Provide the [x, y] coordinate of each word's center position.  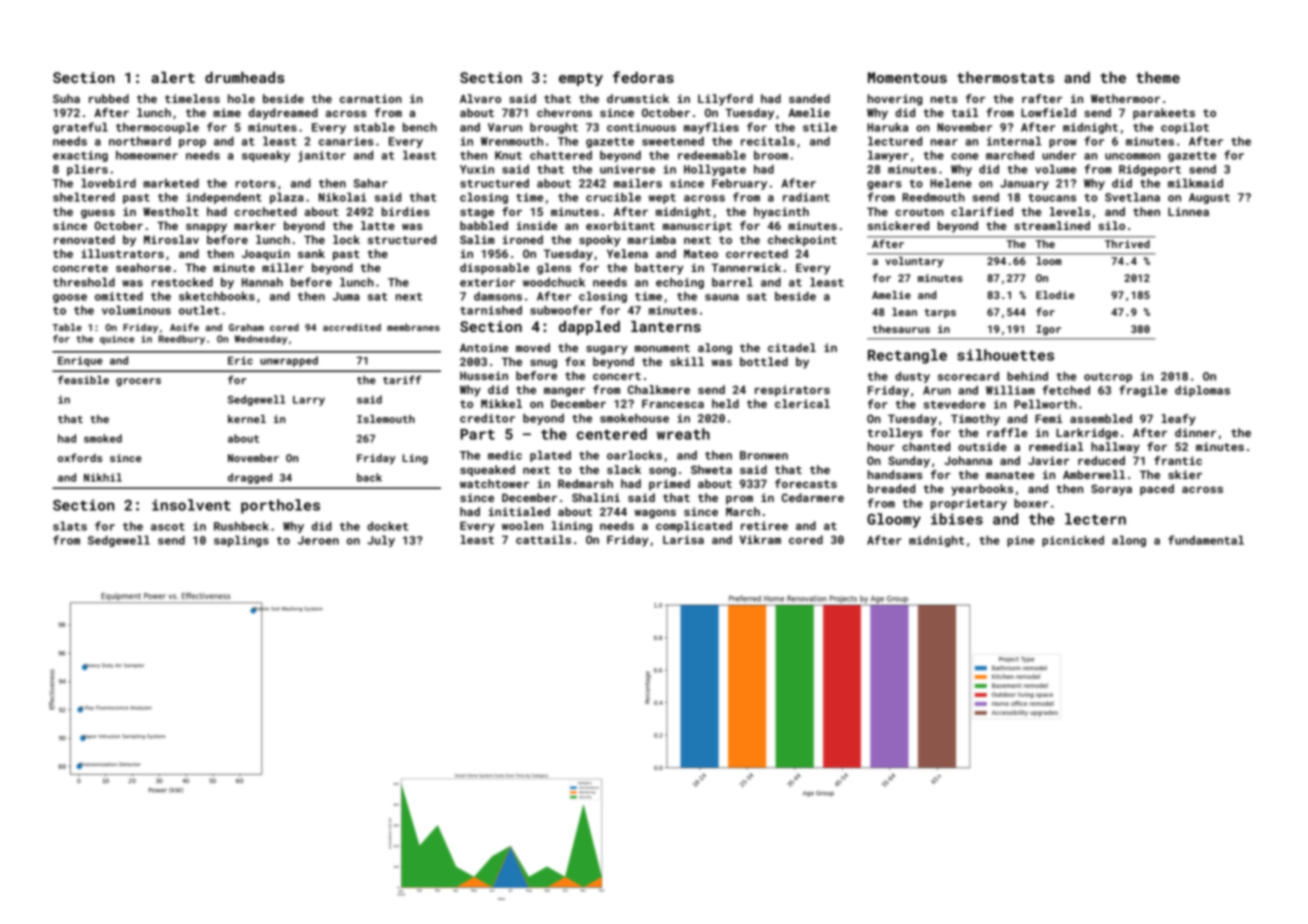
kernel [247, 419]
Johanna [968, 460]
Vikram [760, 539]
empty [581, 79]
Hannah [262, 282]
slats [70, 526]
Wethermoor [1125, 98]
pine [1020, 541]
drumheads [244, 77]
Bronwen [764, 455]
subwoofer [561, 310]
